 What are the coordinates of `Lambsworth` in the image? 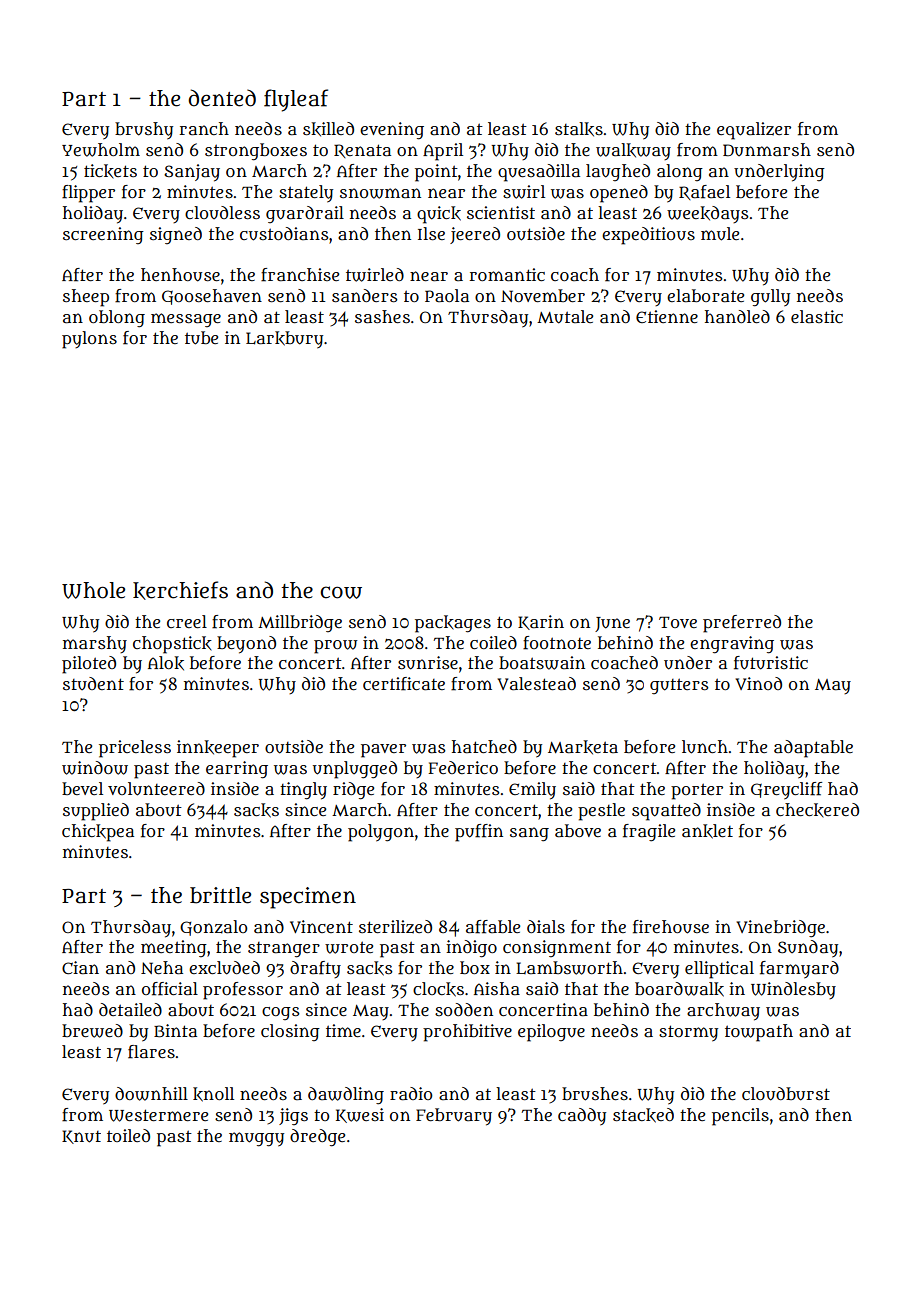 It's located at (569, 968).
